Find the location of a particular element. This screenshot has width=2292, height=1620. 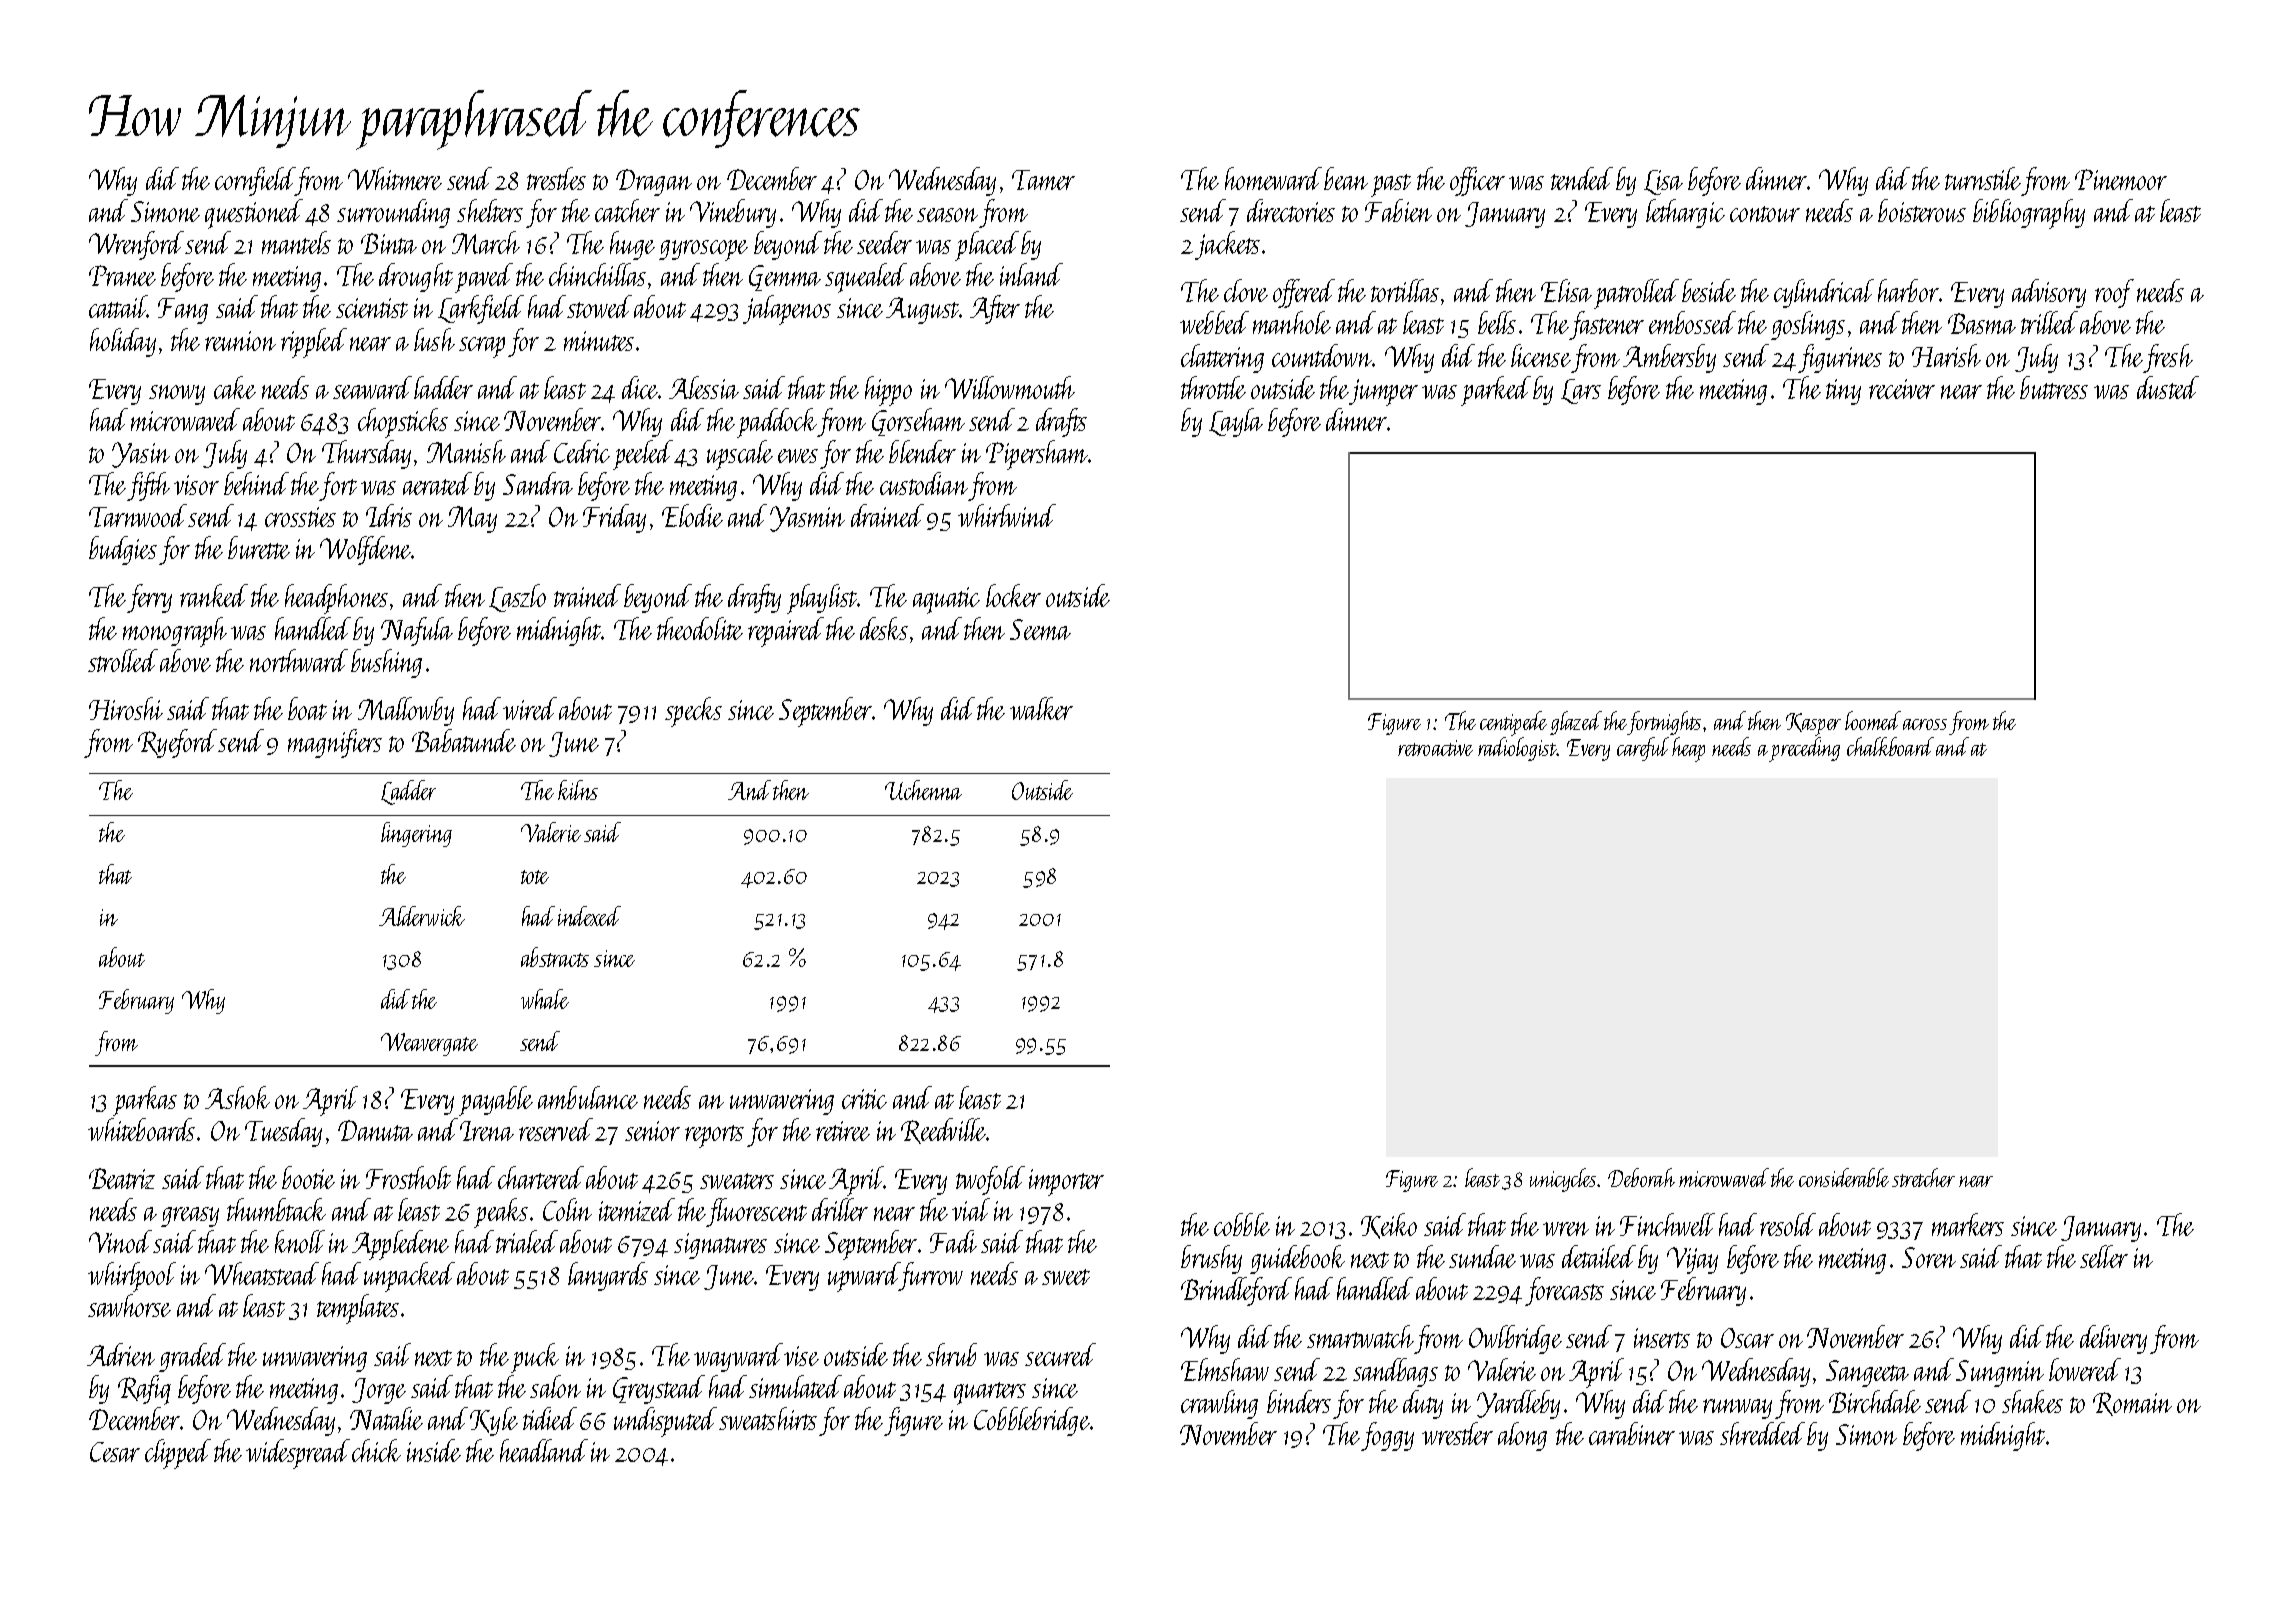

tiny is located at coordinates (1843, 392).
